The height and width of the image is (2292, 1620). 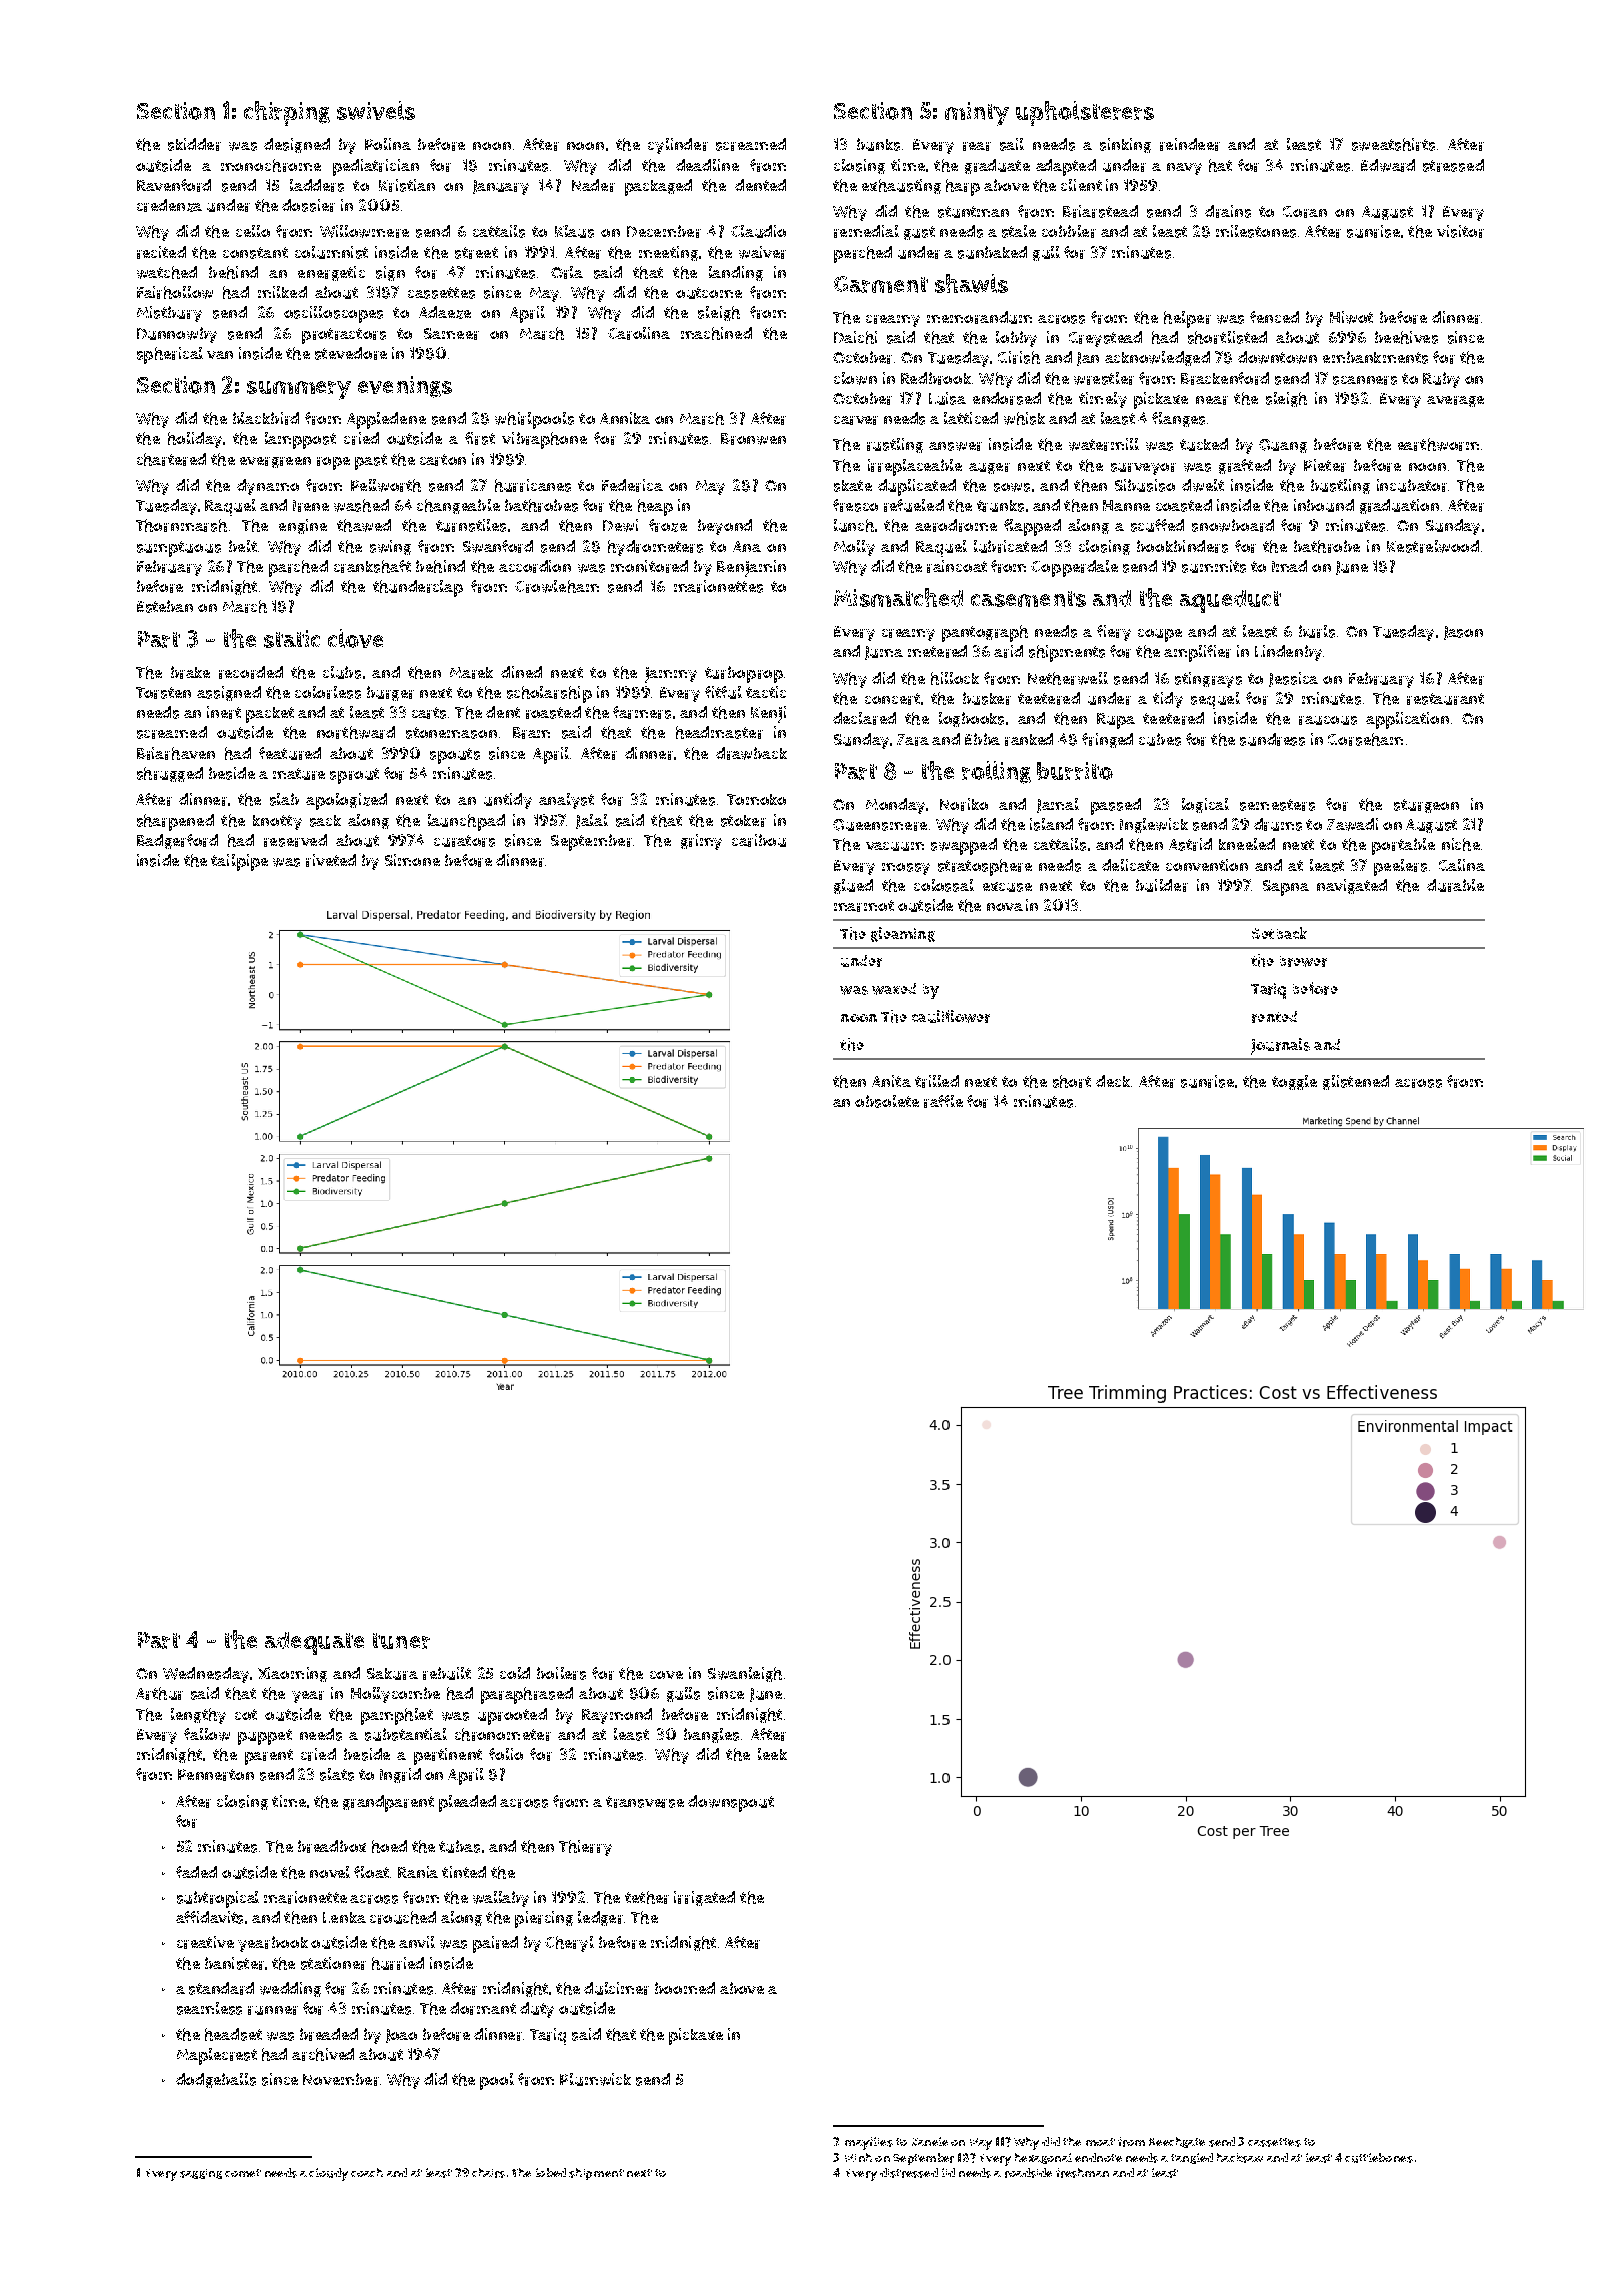 What do you see at coordinates (1160, 739) in the image?
I see `cubes` at bounding box center [1160, 739].
